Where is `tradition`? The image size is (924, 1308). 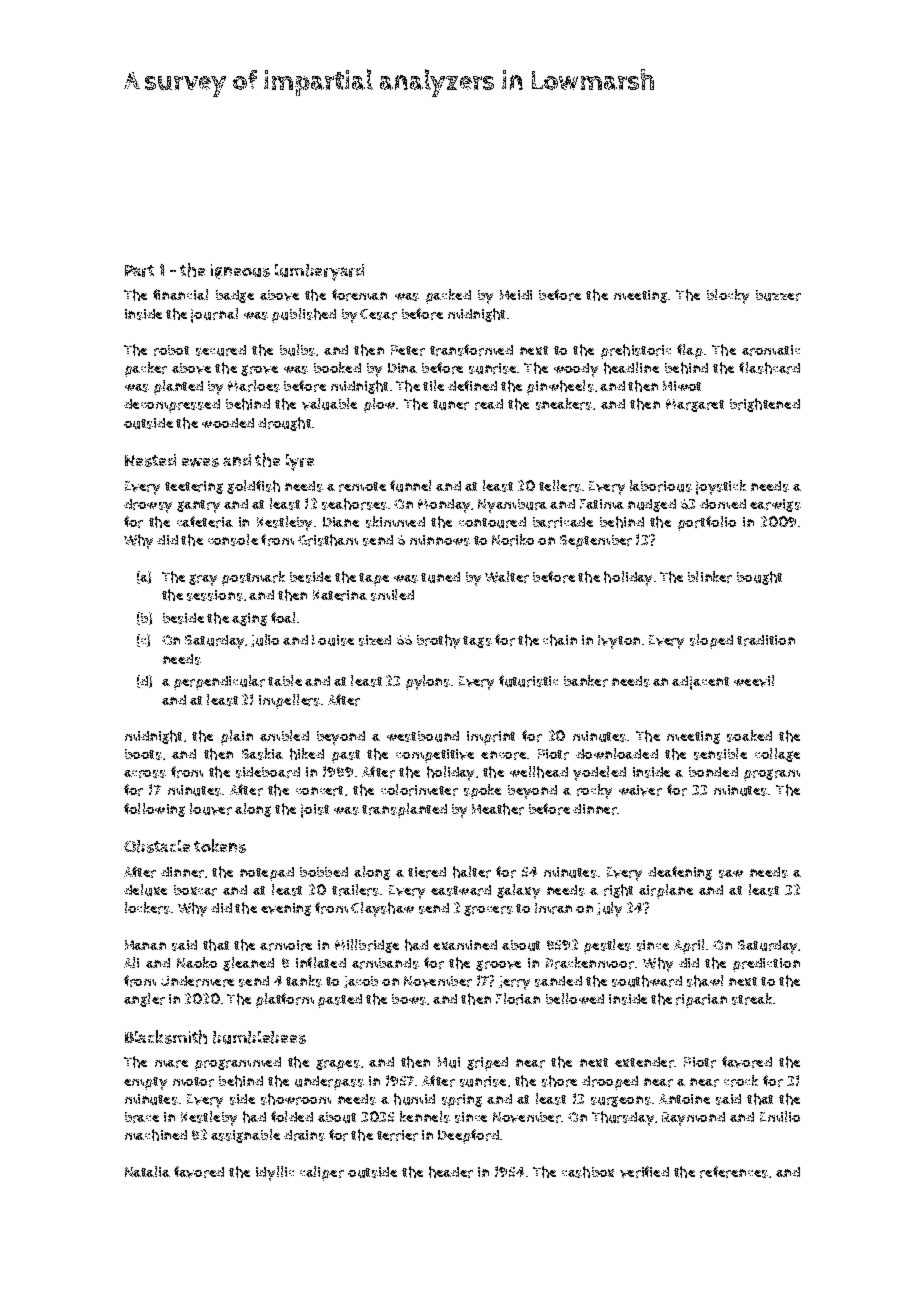 tradition is located at coordinates (766, 640).
